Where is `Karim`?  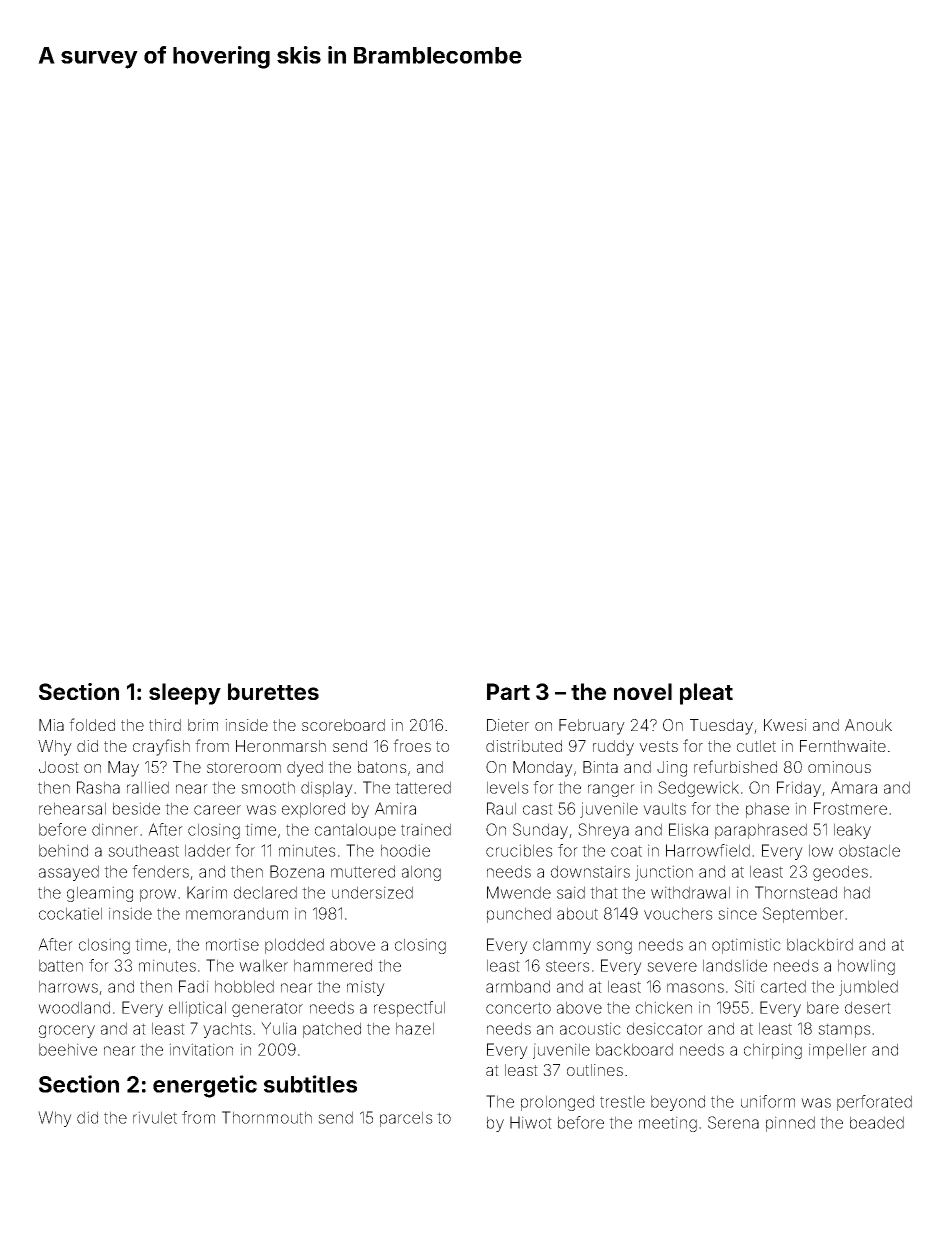 Karim is located at coordinates (207, 892).
